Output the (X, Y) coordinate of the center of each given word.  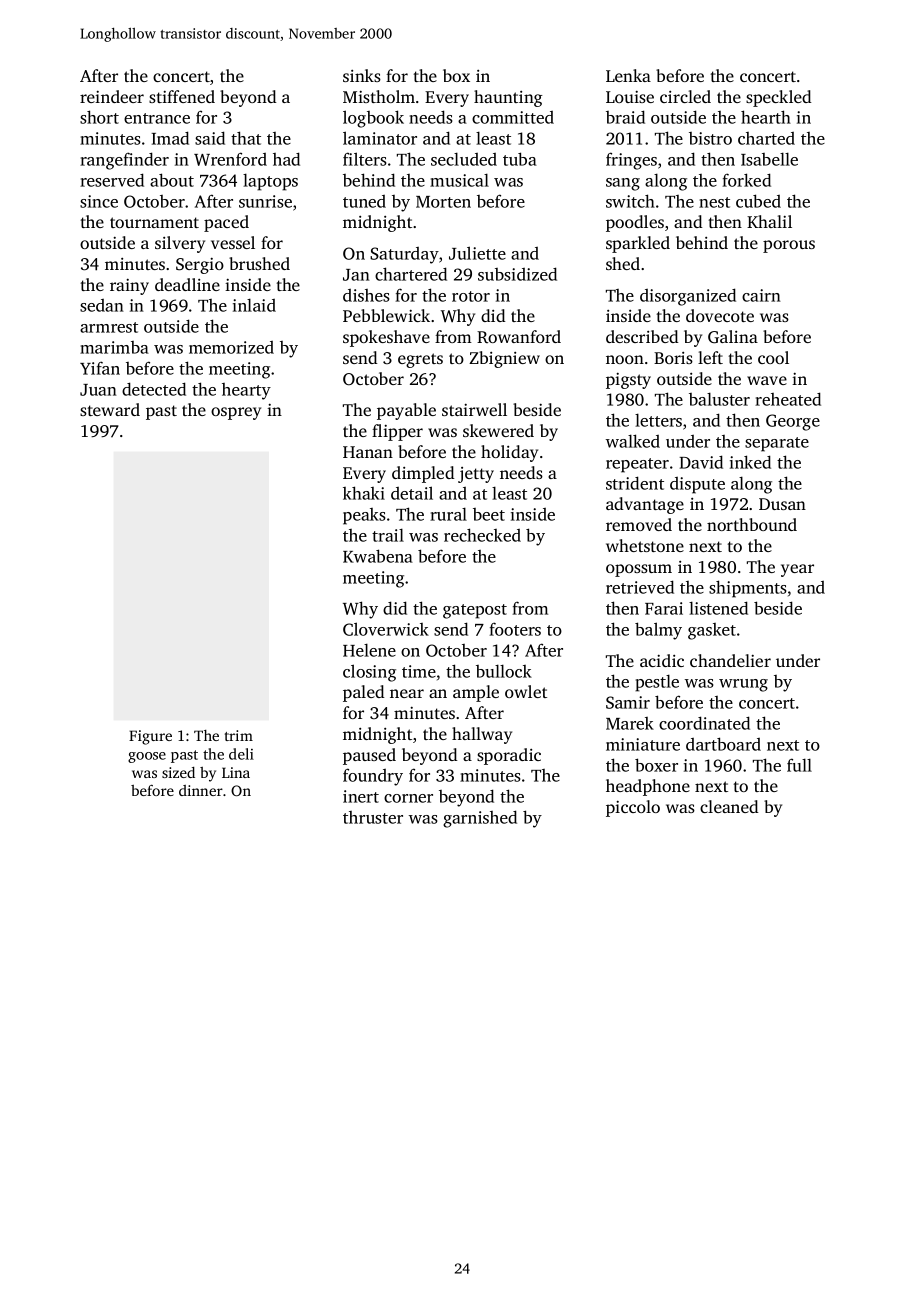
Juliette (477, 253)
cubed (758, 201)
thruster (373, 817)
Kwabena (378, 556)
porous (789, 246)
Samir (628, 702)
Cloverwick (386, 629)
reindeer (112, 96)
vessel (233, 242)
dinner (201, 790)
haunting (508, 98)
